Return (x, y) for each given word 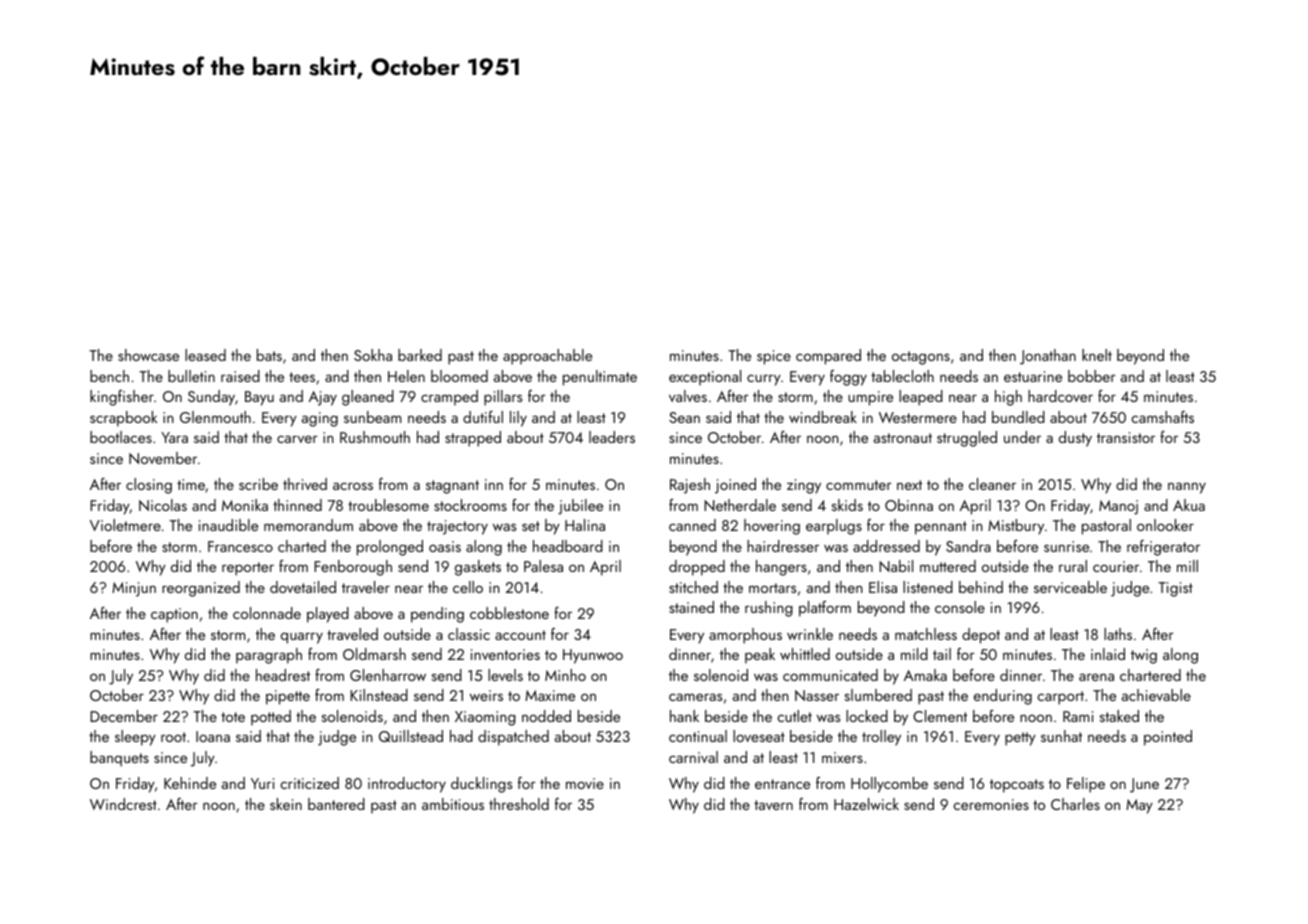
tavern (773, 805)
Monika (245, 505)
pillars (503, 398)
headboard (568, 546)
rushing (769, 609)
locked (867, 716)
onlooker (1165, 525)
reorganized (201, 589)
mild (914, 654)
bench (109, 376)
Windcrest (123, 804)
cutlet (794, 716)
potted (271, 718)
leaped (921, 398)
